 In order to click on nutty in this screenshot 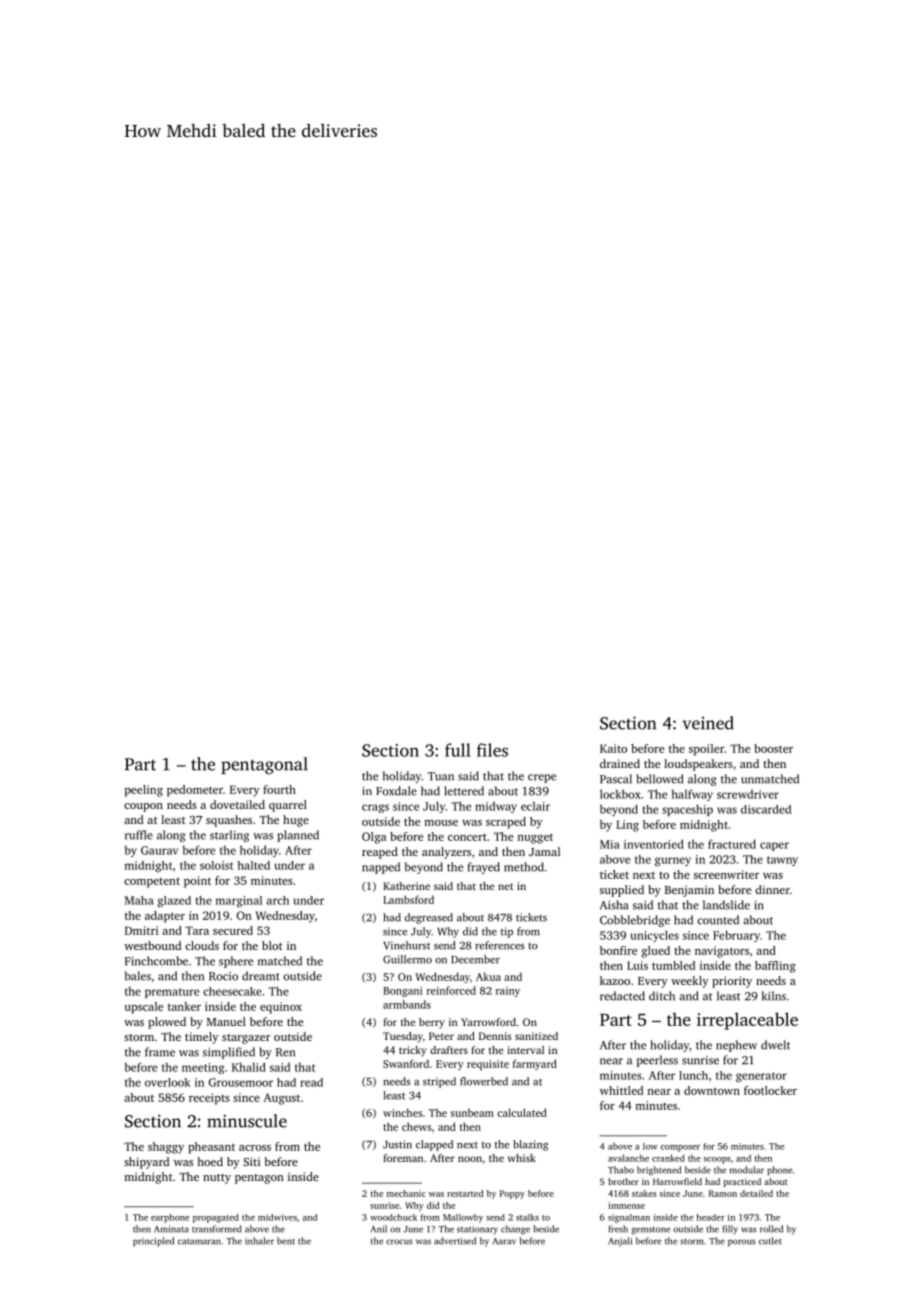, I will do `click(217, 1179)`.
